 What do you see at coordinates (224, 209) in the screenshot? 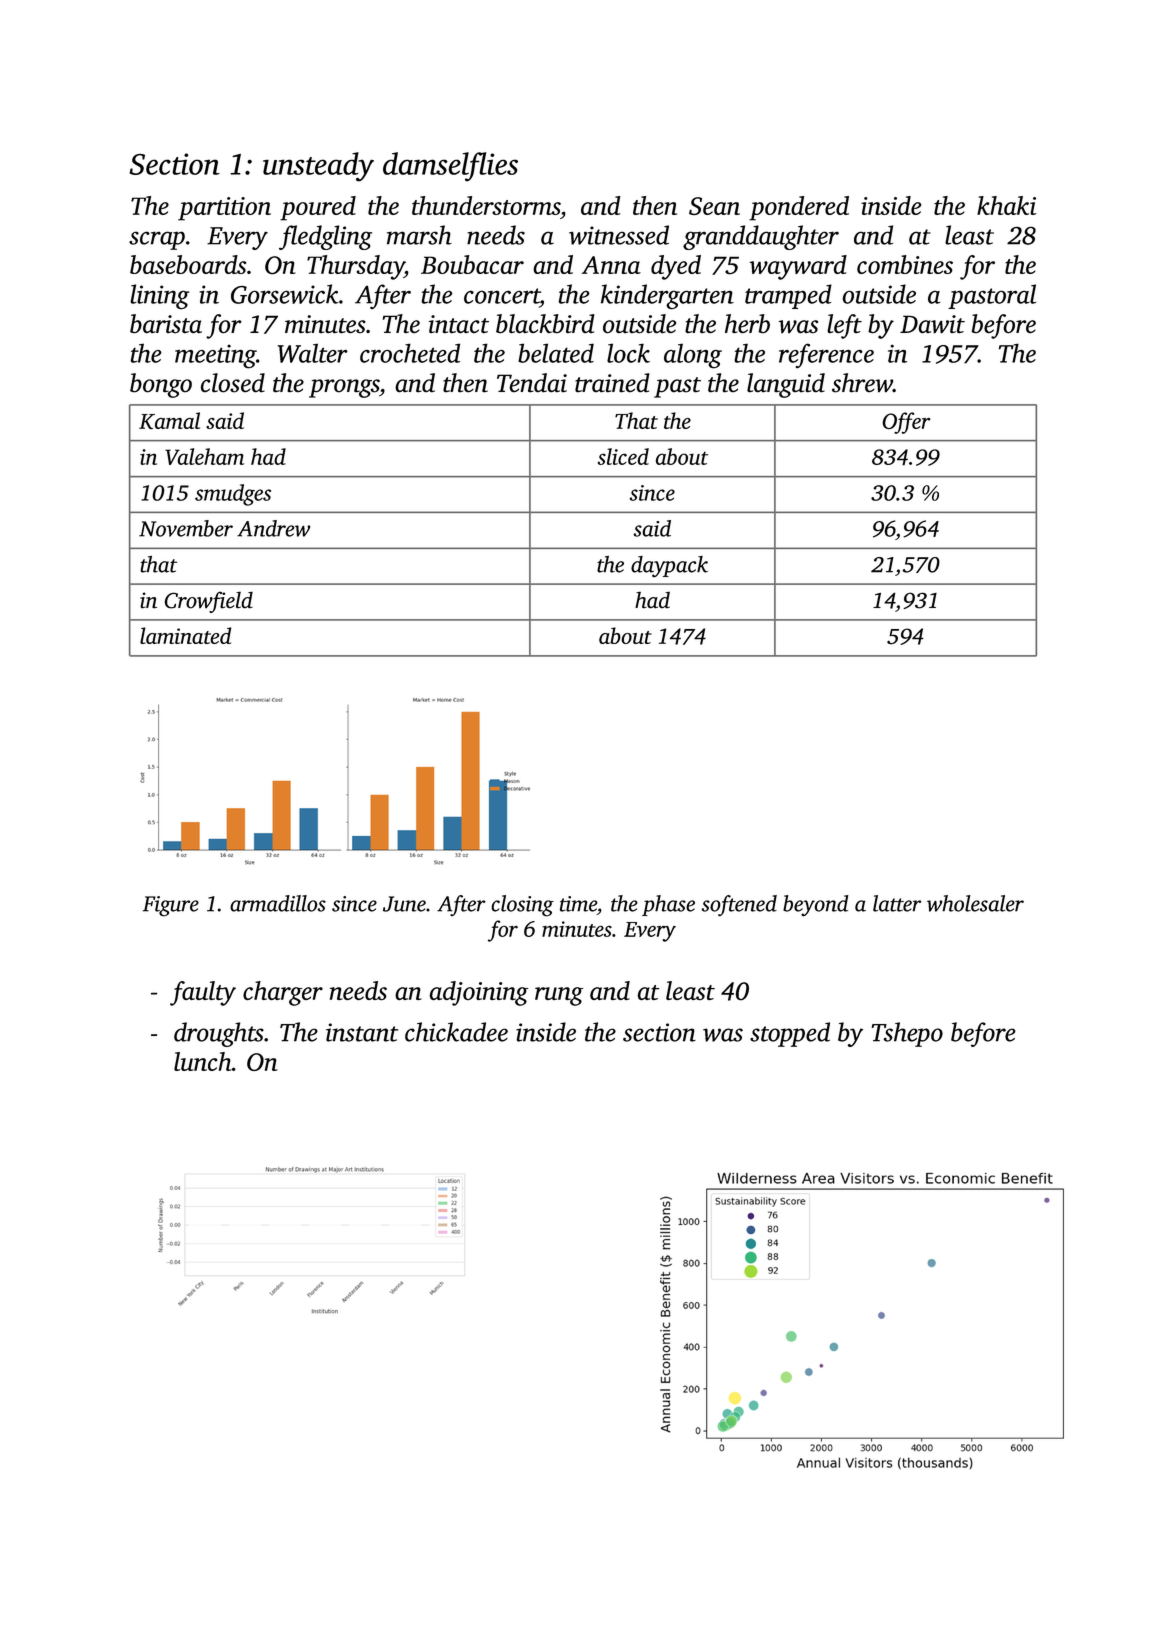
I see `partition` at bounding box center [224, 209].
